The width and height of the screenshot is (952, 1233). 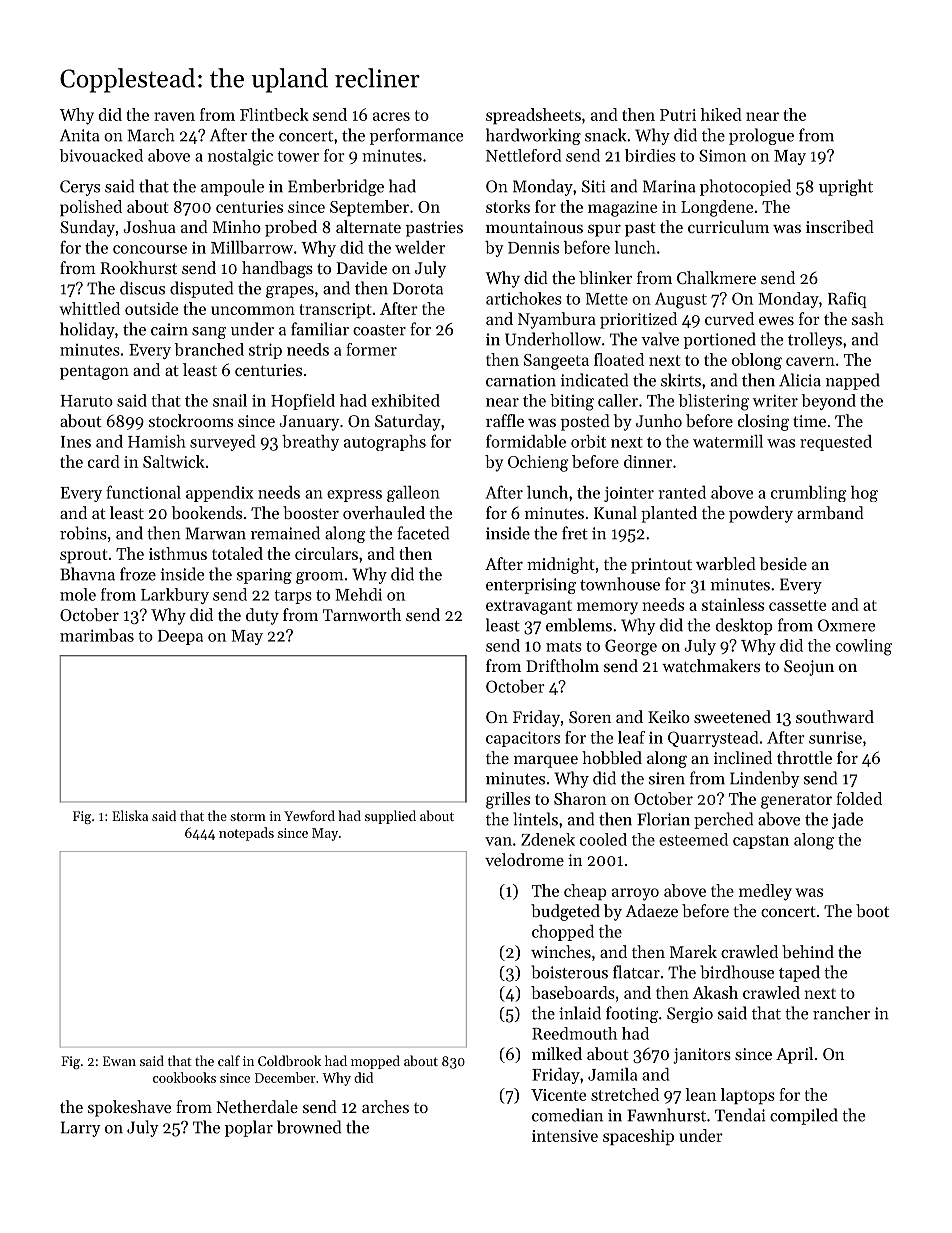 I want to click on upright, so click(x=846, y=187).
